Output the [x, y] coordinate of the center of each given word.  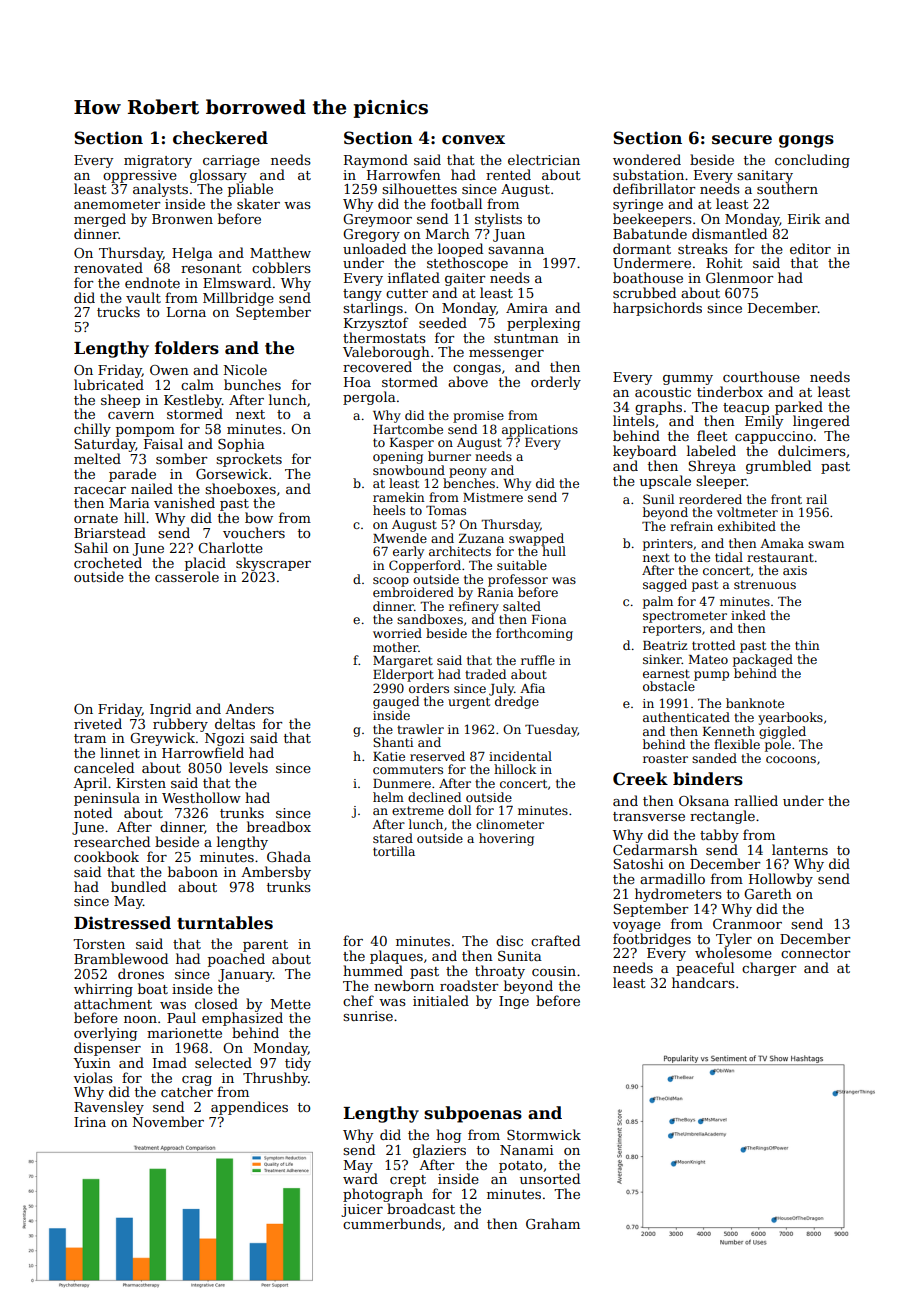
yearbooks [790, 718]
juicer [362, 1210]
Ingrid [170, 710]
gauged [396, 702]
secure [742, 140]
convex [473, 140]
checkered [220, 138]
